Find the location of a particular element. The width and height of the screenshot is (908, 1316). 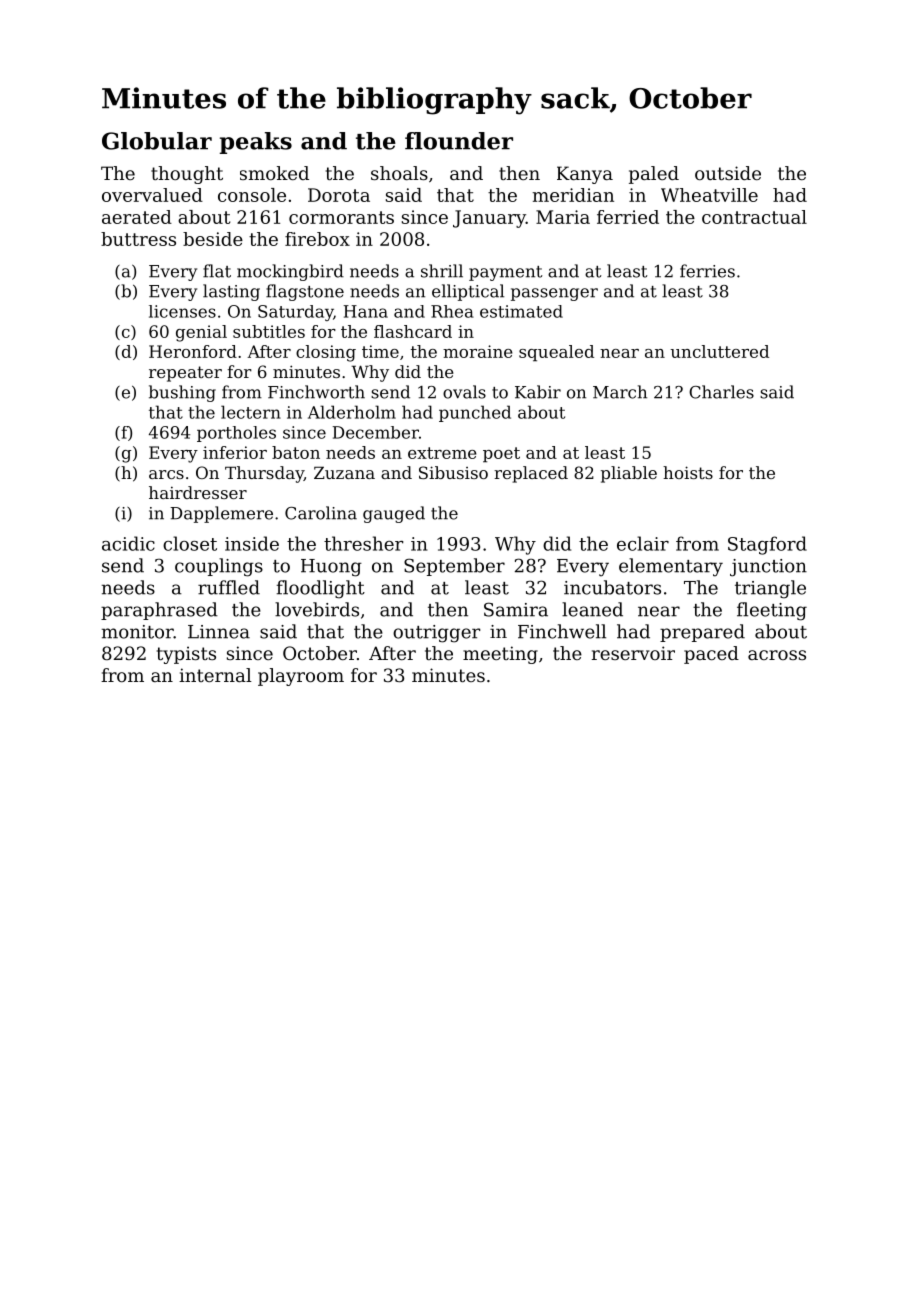

outrigger is located at coordinates (436, 634).
